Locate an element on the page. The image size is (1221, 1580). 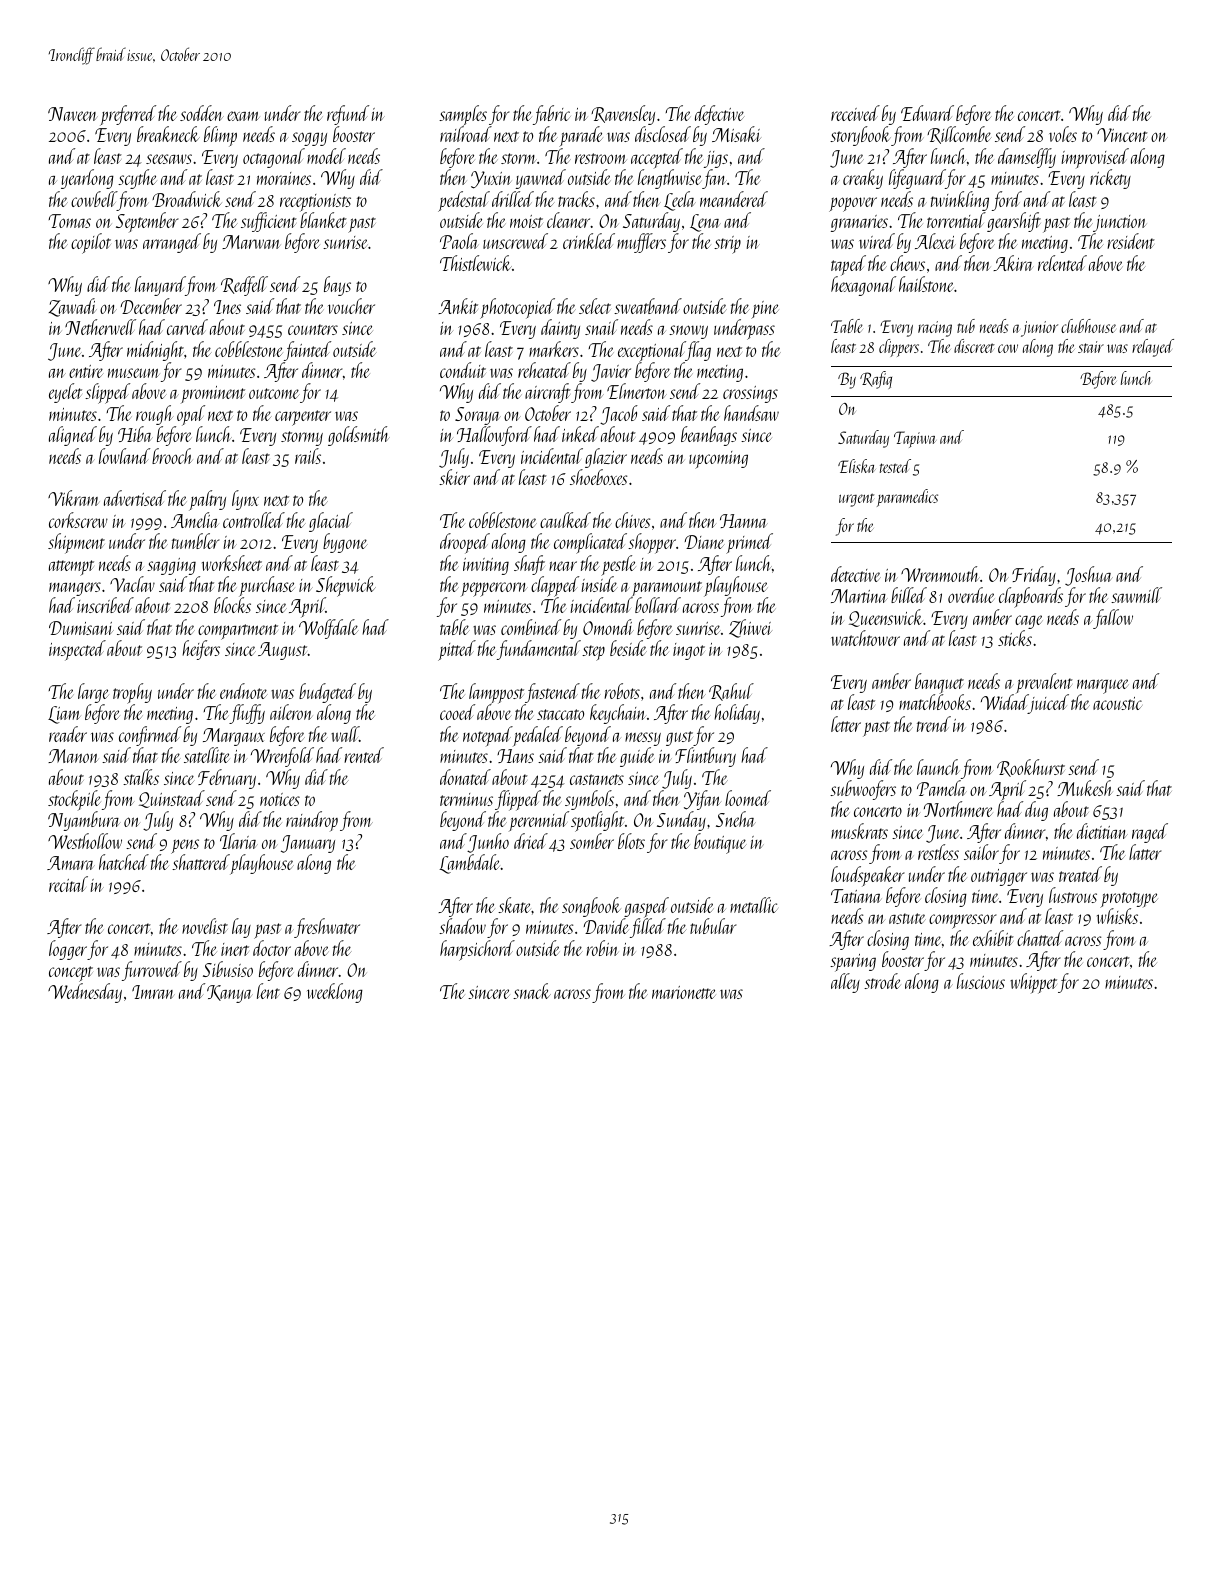
carved is located at coordinates (187, 327).
